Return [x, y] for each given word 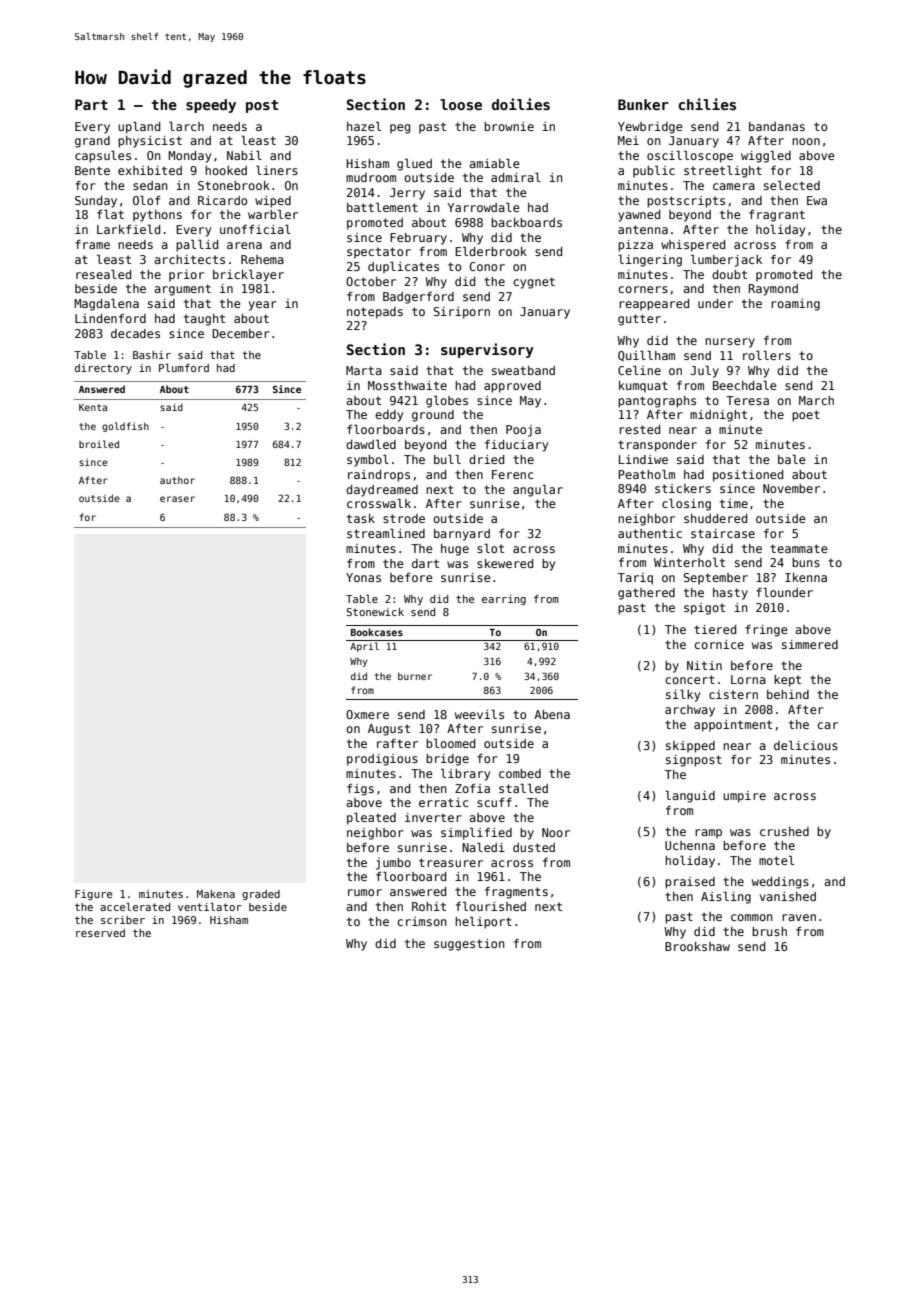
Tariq [635, 579]
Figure [93, 895]
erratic [443, 802]
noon [806, 141]
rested [639, 429]
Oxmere [367, 714]
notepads [375, 313]
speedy [211, 106]
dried [486, 459]
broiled [99, 444]
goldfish [125, 427]
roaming [795, 305]
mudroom [371, 177]
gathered [646, 594]
